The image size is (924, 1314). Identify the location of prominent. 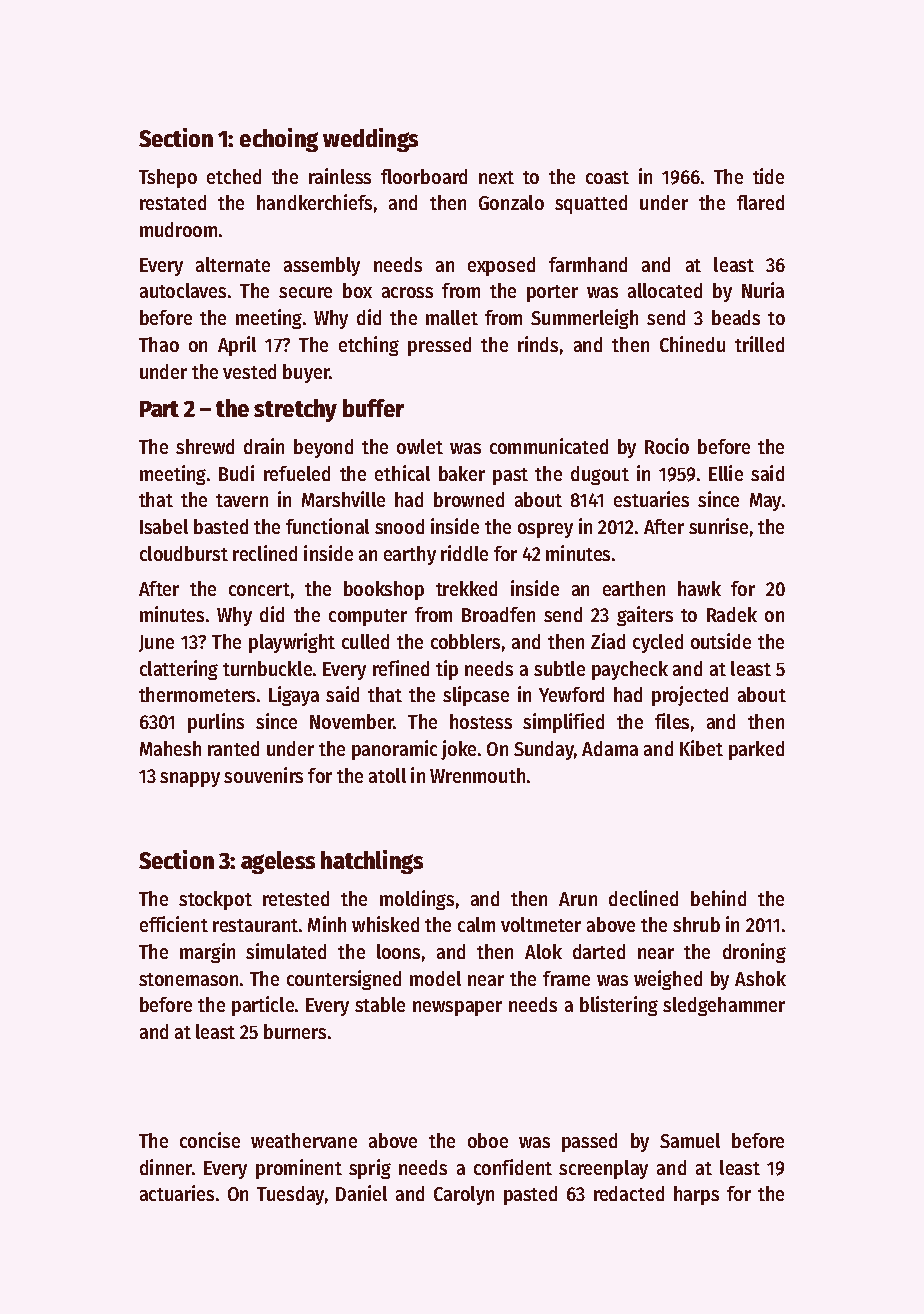
(299, 1169).
